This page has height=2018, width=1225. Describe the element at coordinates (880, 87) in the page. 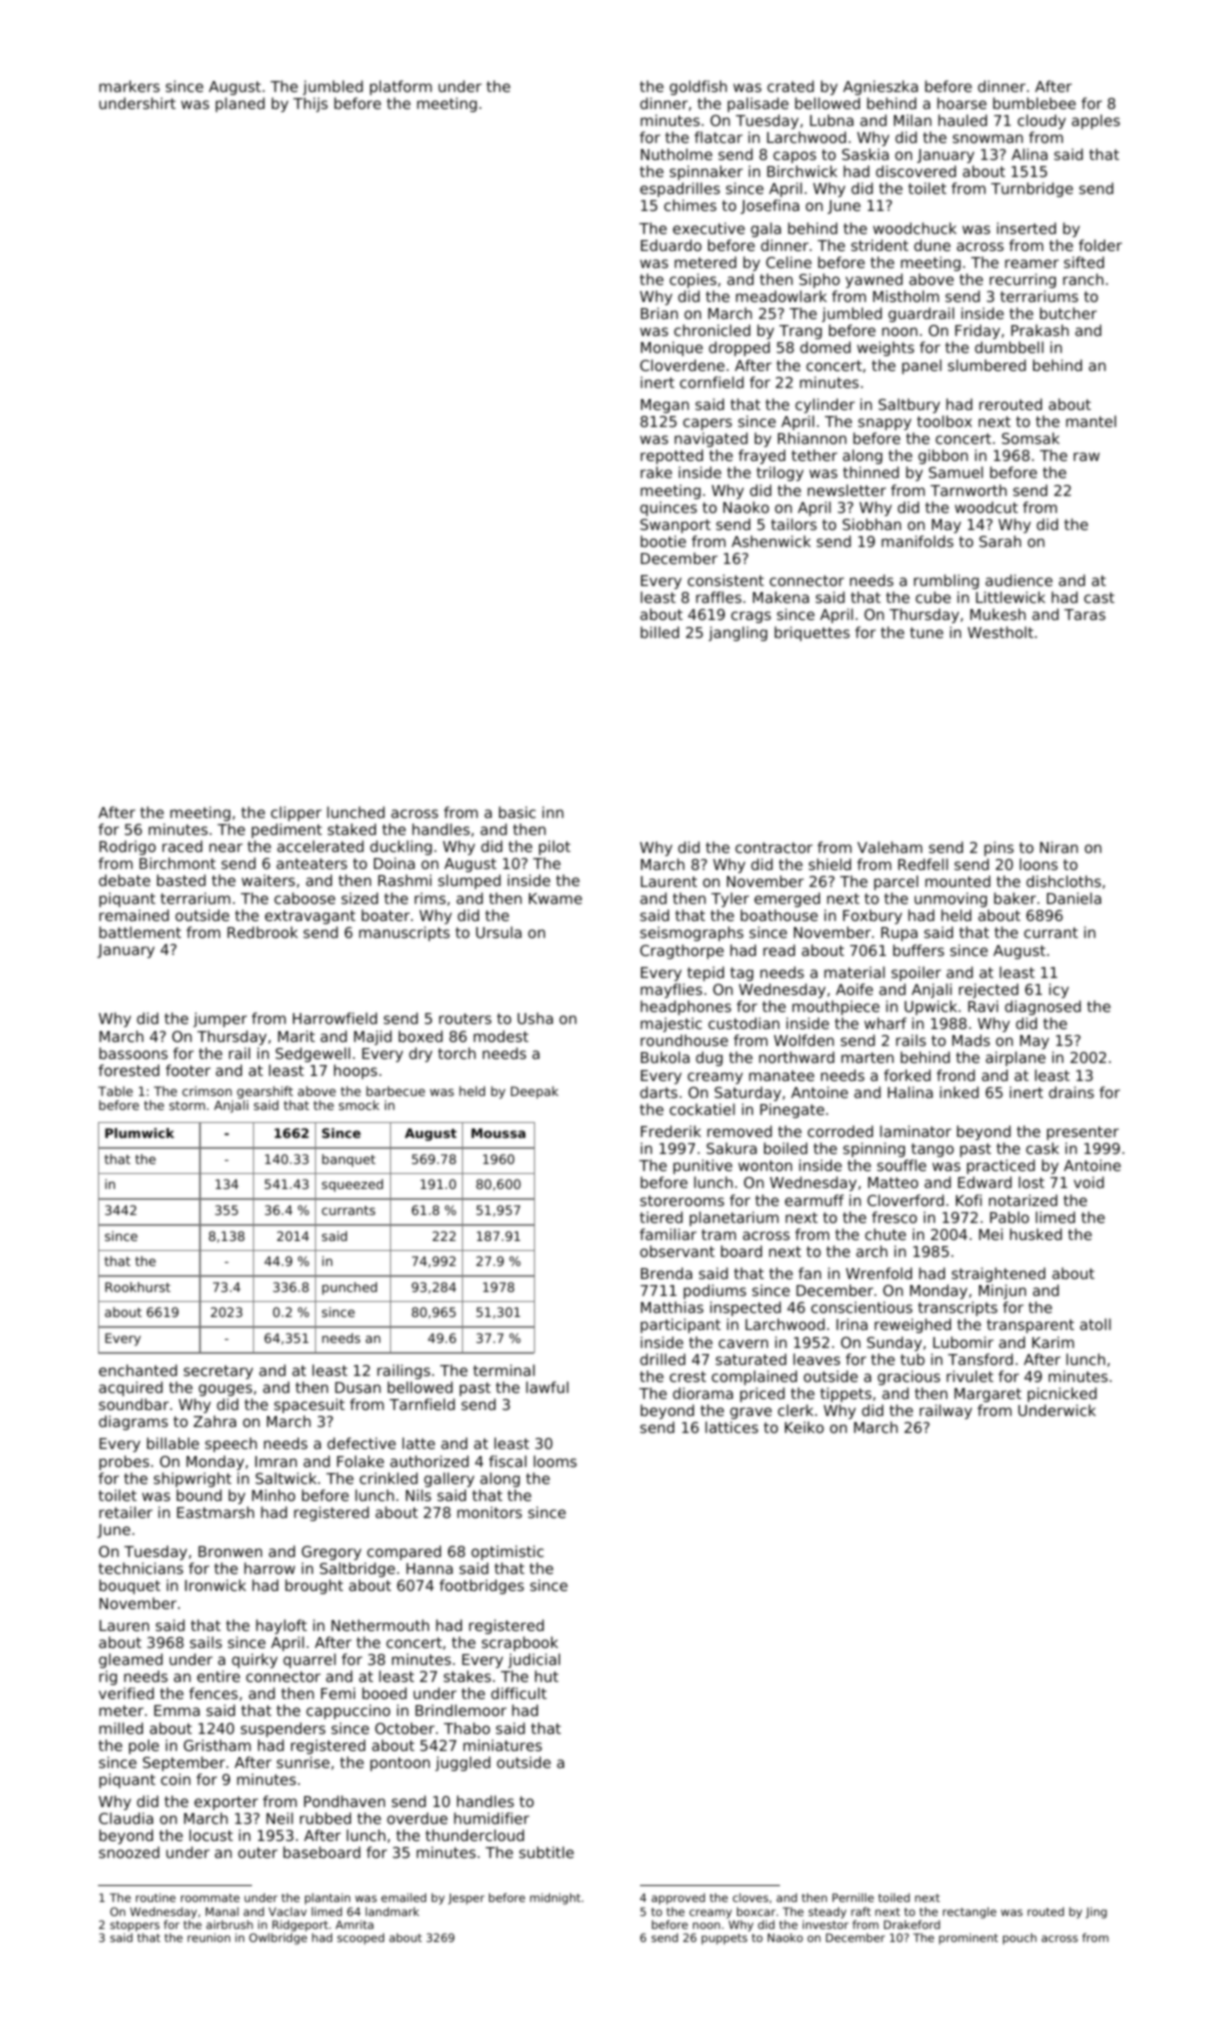

I see `Agnieszka` at that location.
